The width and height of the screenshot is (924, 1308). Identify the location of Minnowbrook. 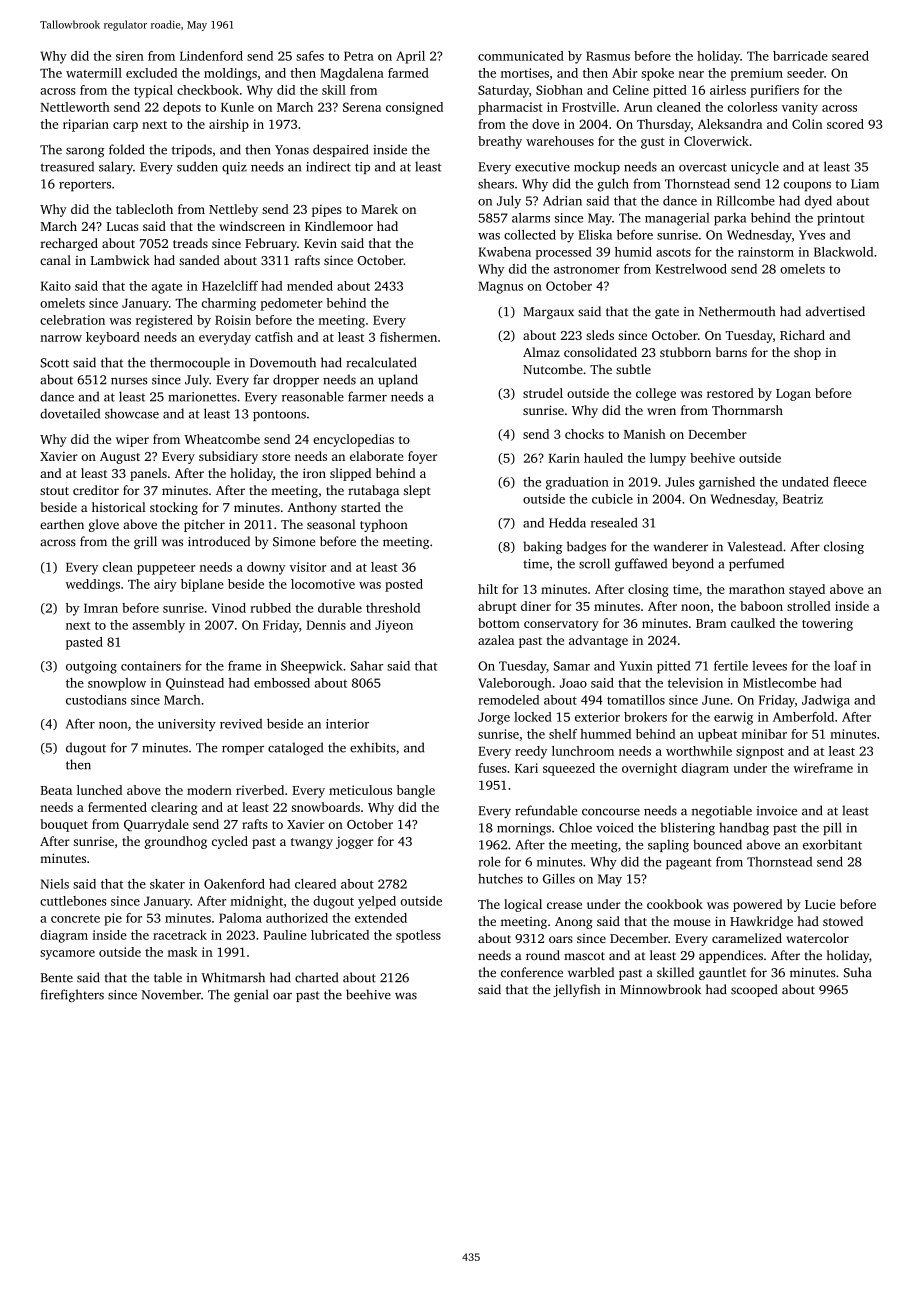
(660, 989).
